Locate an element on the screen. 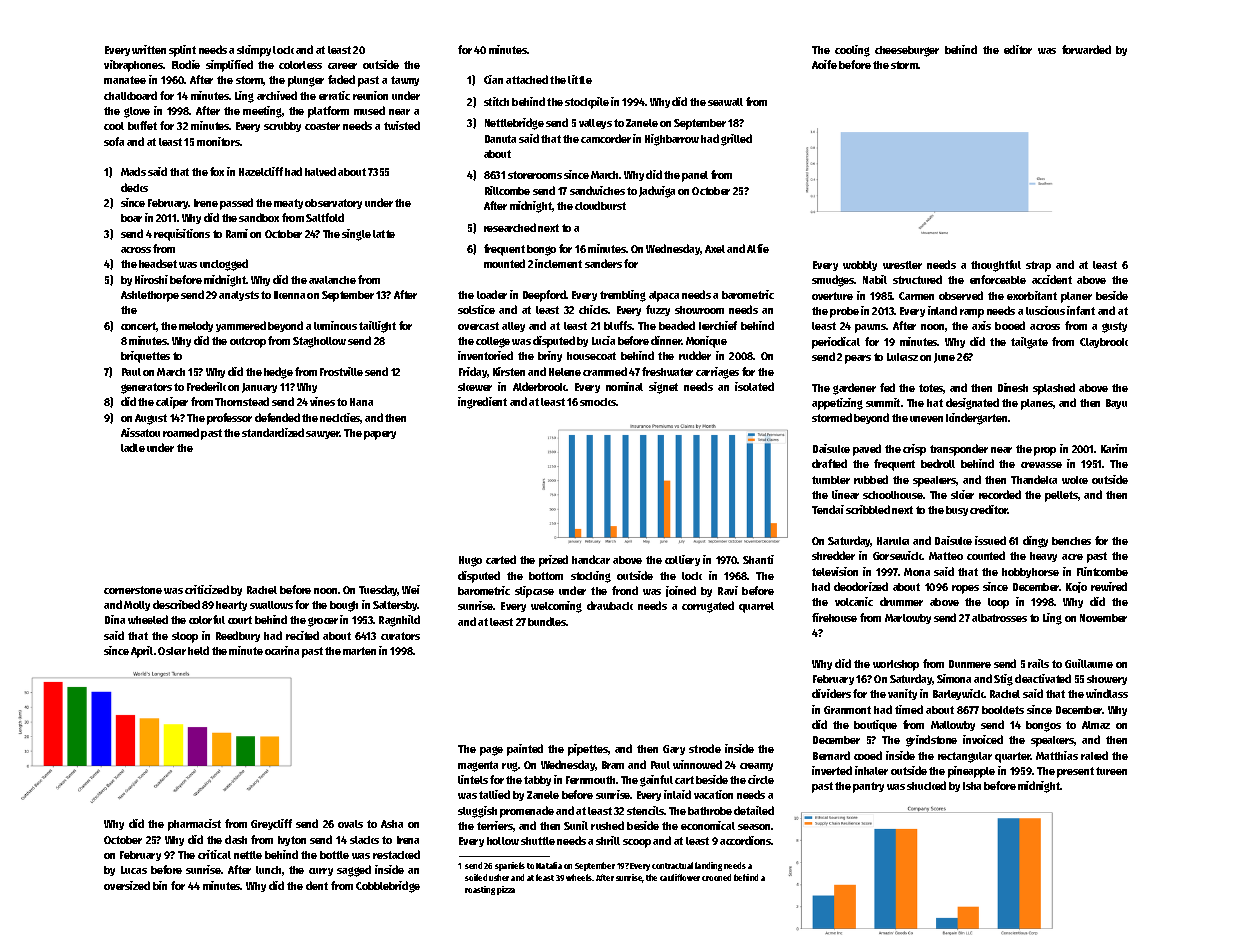  requisitions is located at coordinates (182, 235).
